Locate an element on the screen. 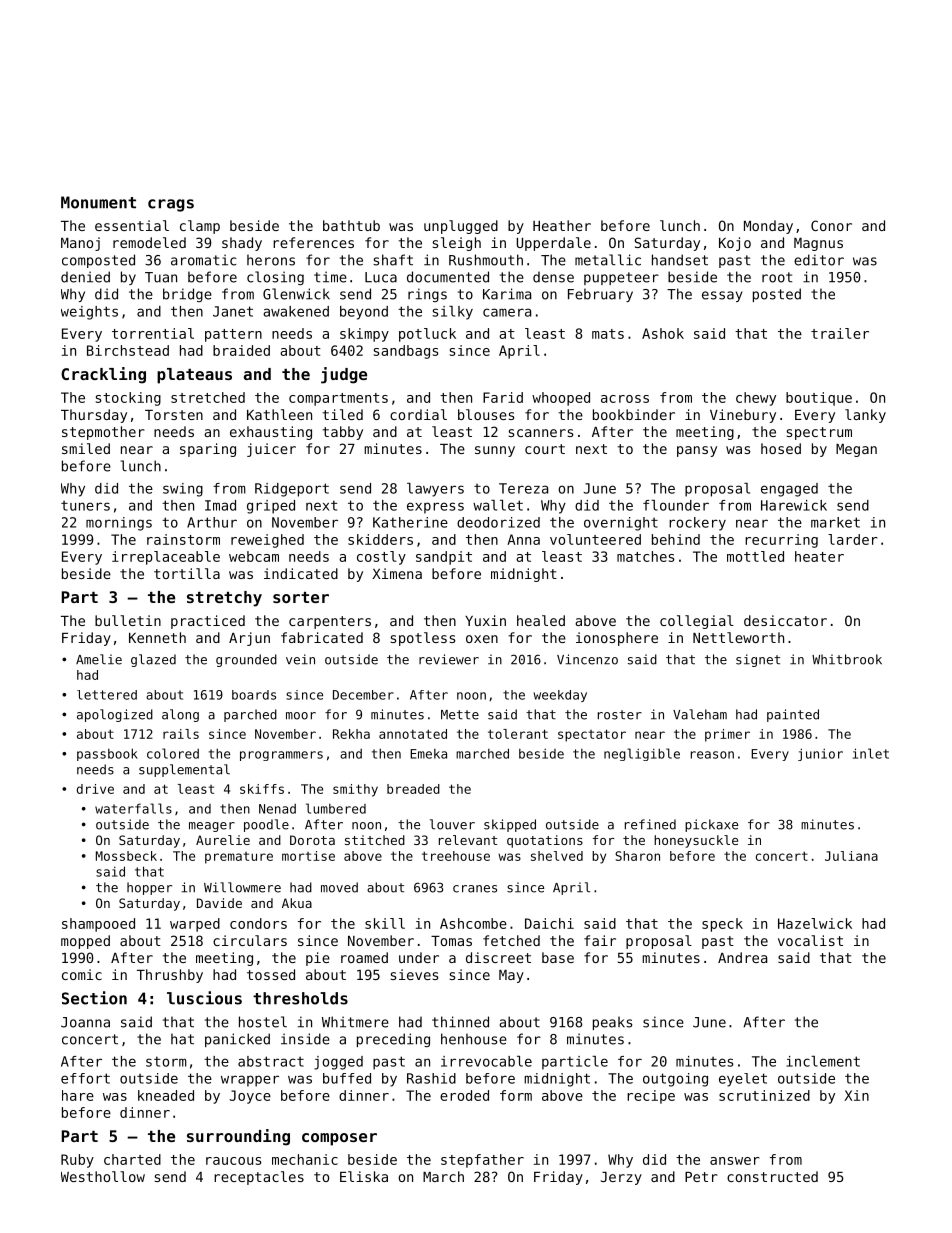 This screenshot has height=1233, width=952. stepfather is located at coordinates (482, 1161).
